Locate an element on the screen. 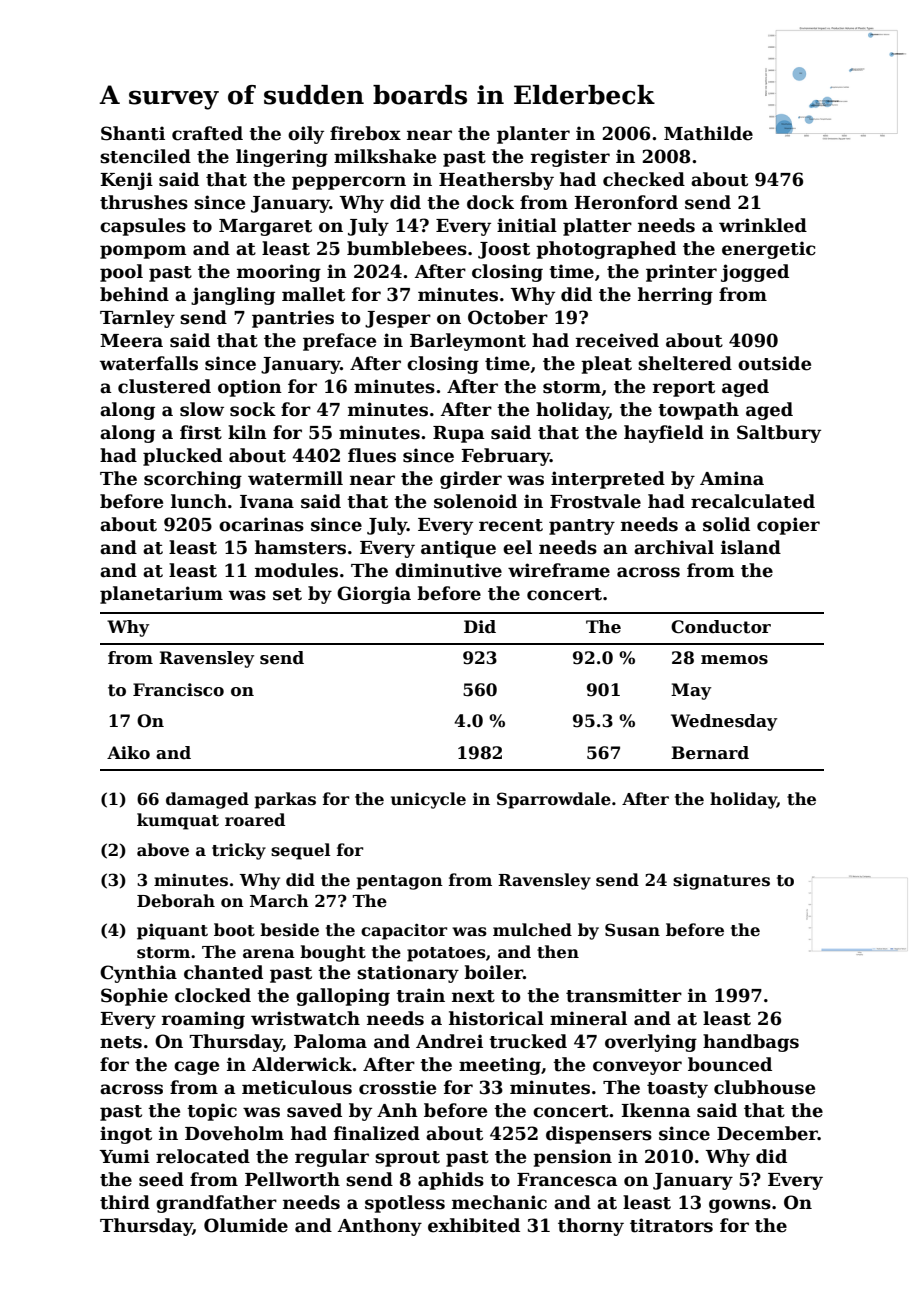 Image resolution: width=924 pixels, height=1308 pixels. Mathilde is located at coordinates (708, 133).
